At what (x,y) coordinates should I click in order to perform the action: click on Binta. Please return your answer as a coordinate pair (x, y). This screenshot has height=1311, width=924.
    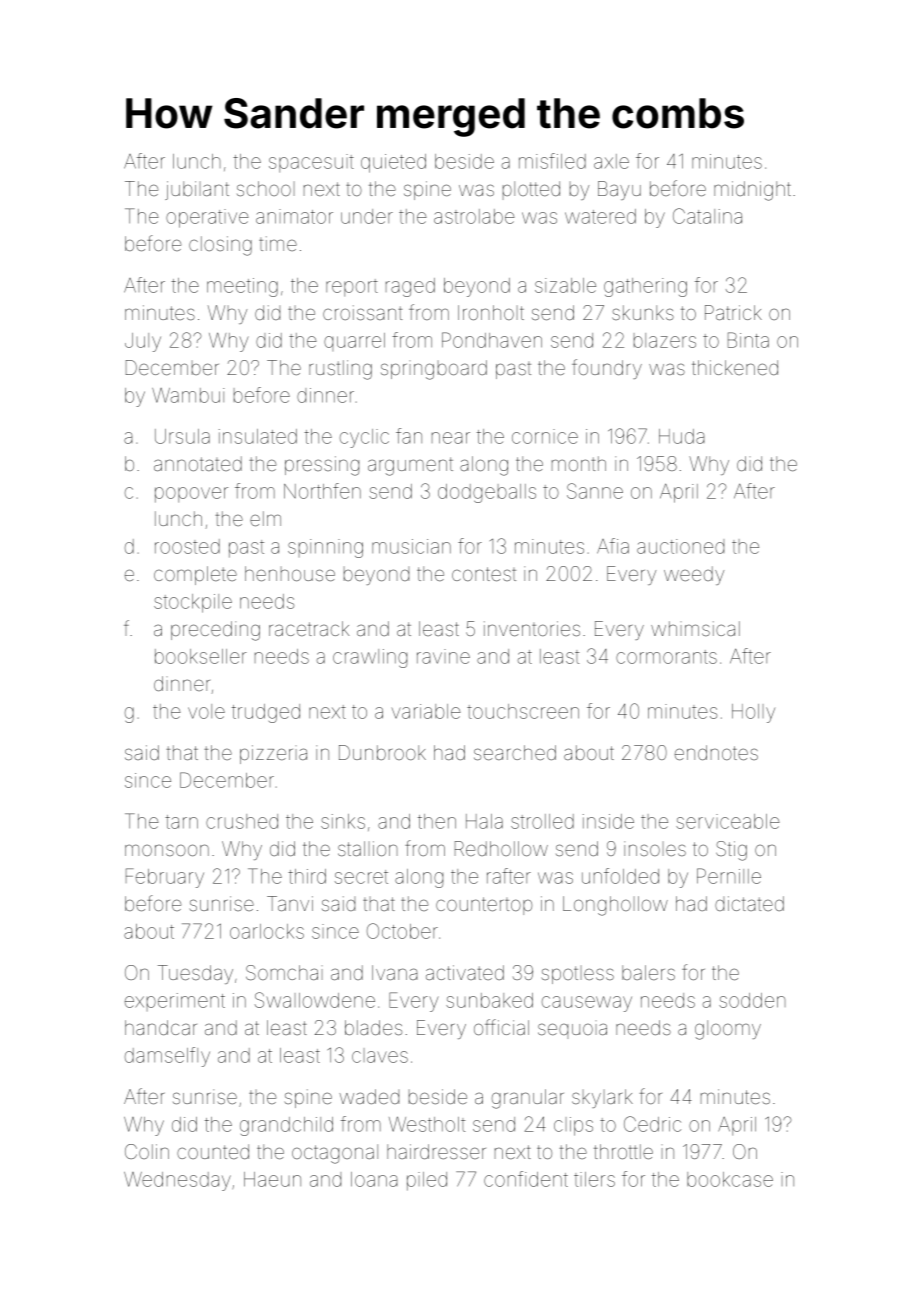
    Looking at the image, I should click on (748, 340).
